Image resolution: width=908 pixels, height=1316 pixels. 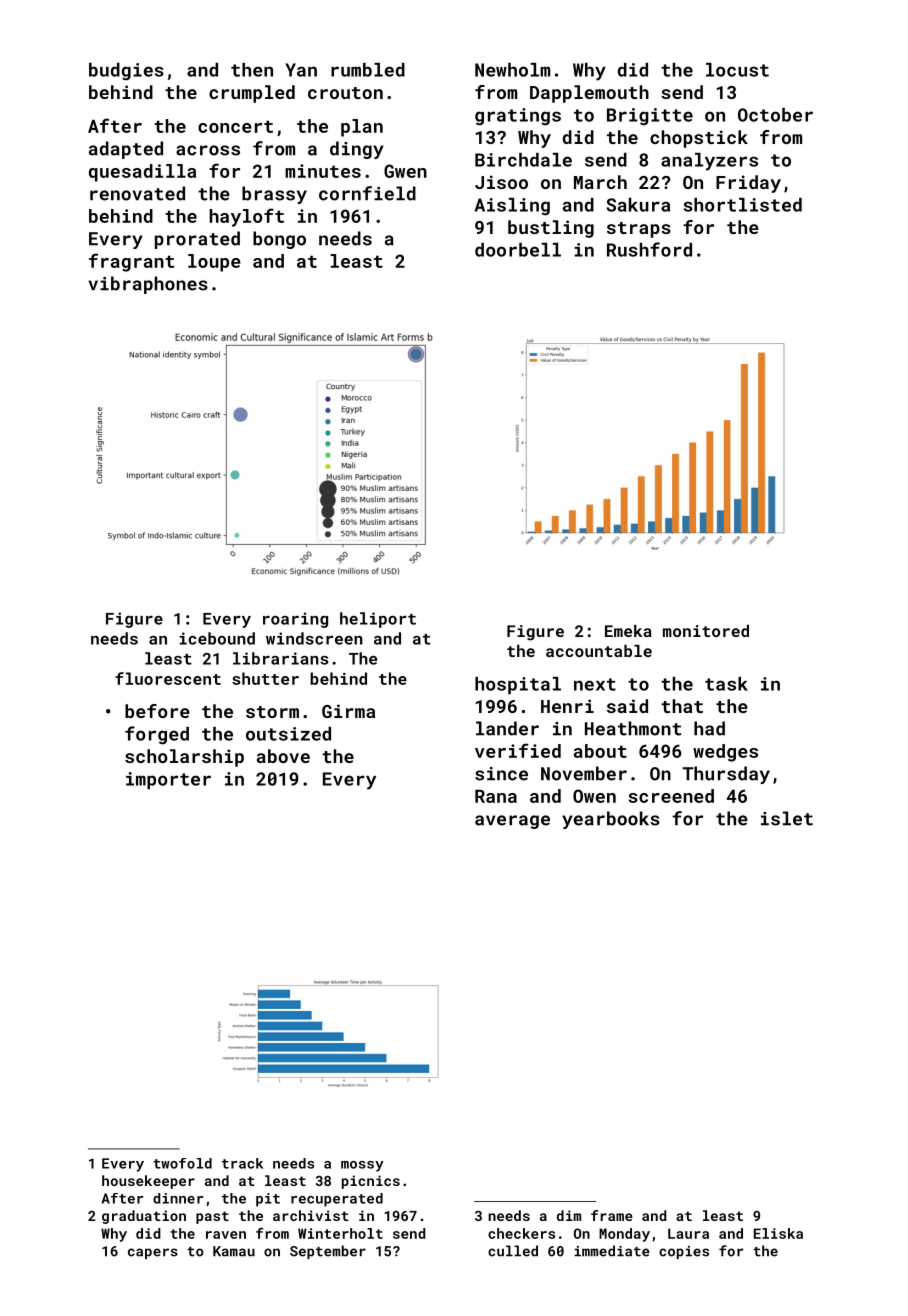 I want to click on Emeka, so click(x=628, y=631).
